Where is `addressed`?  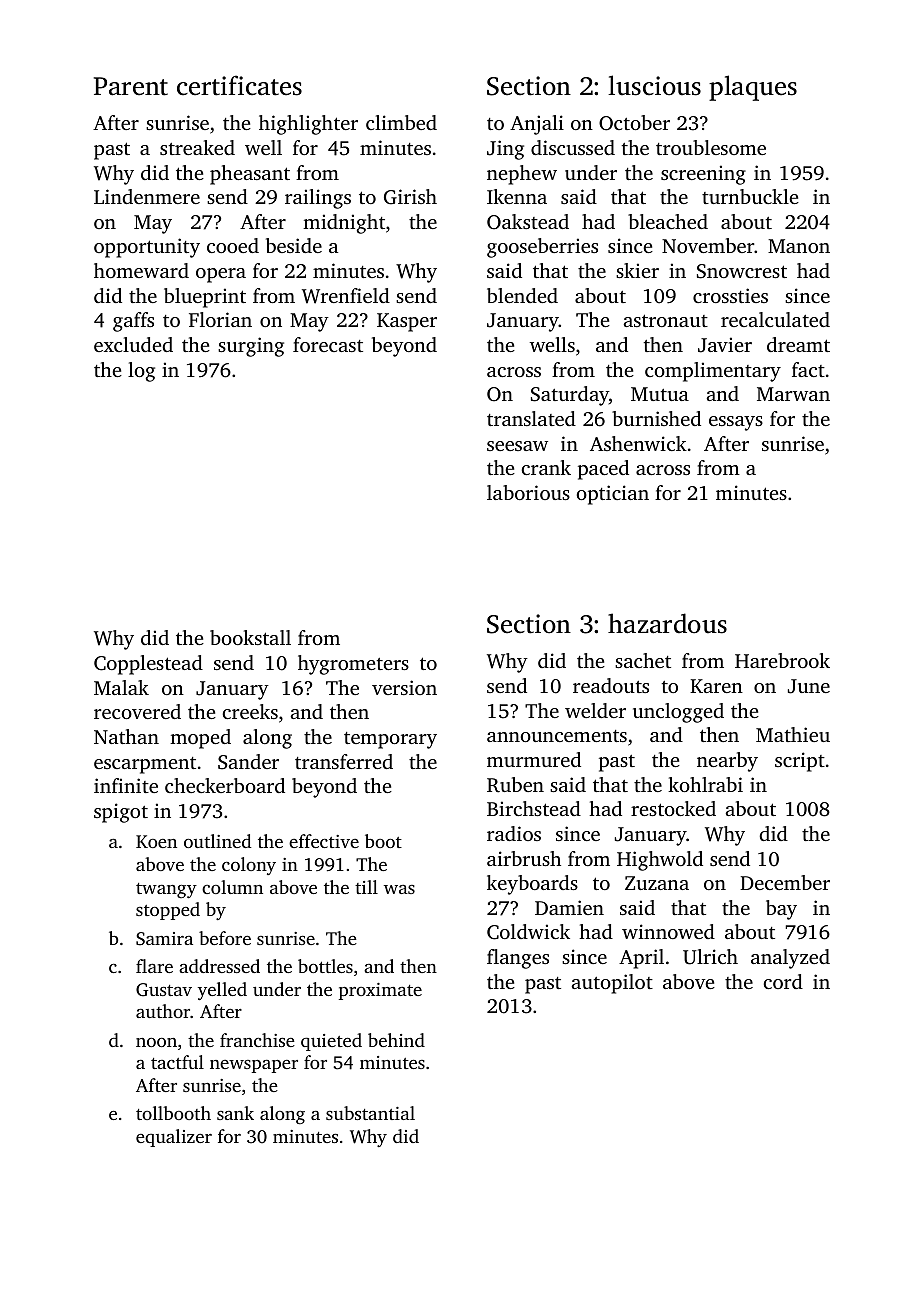
addressed is located at coordinates (219, 966).
